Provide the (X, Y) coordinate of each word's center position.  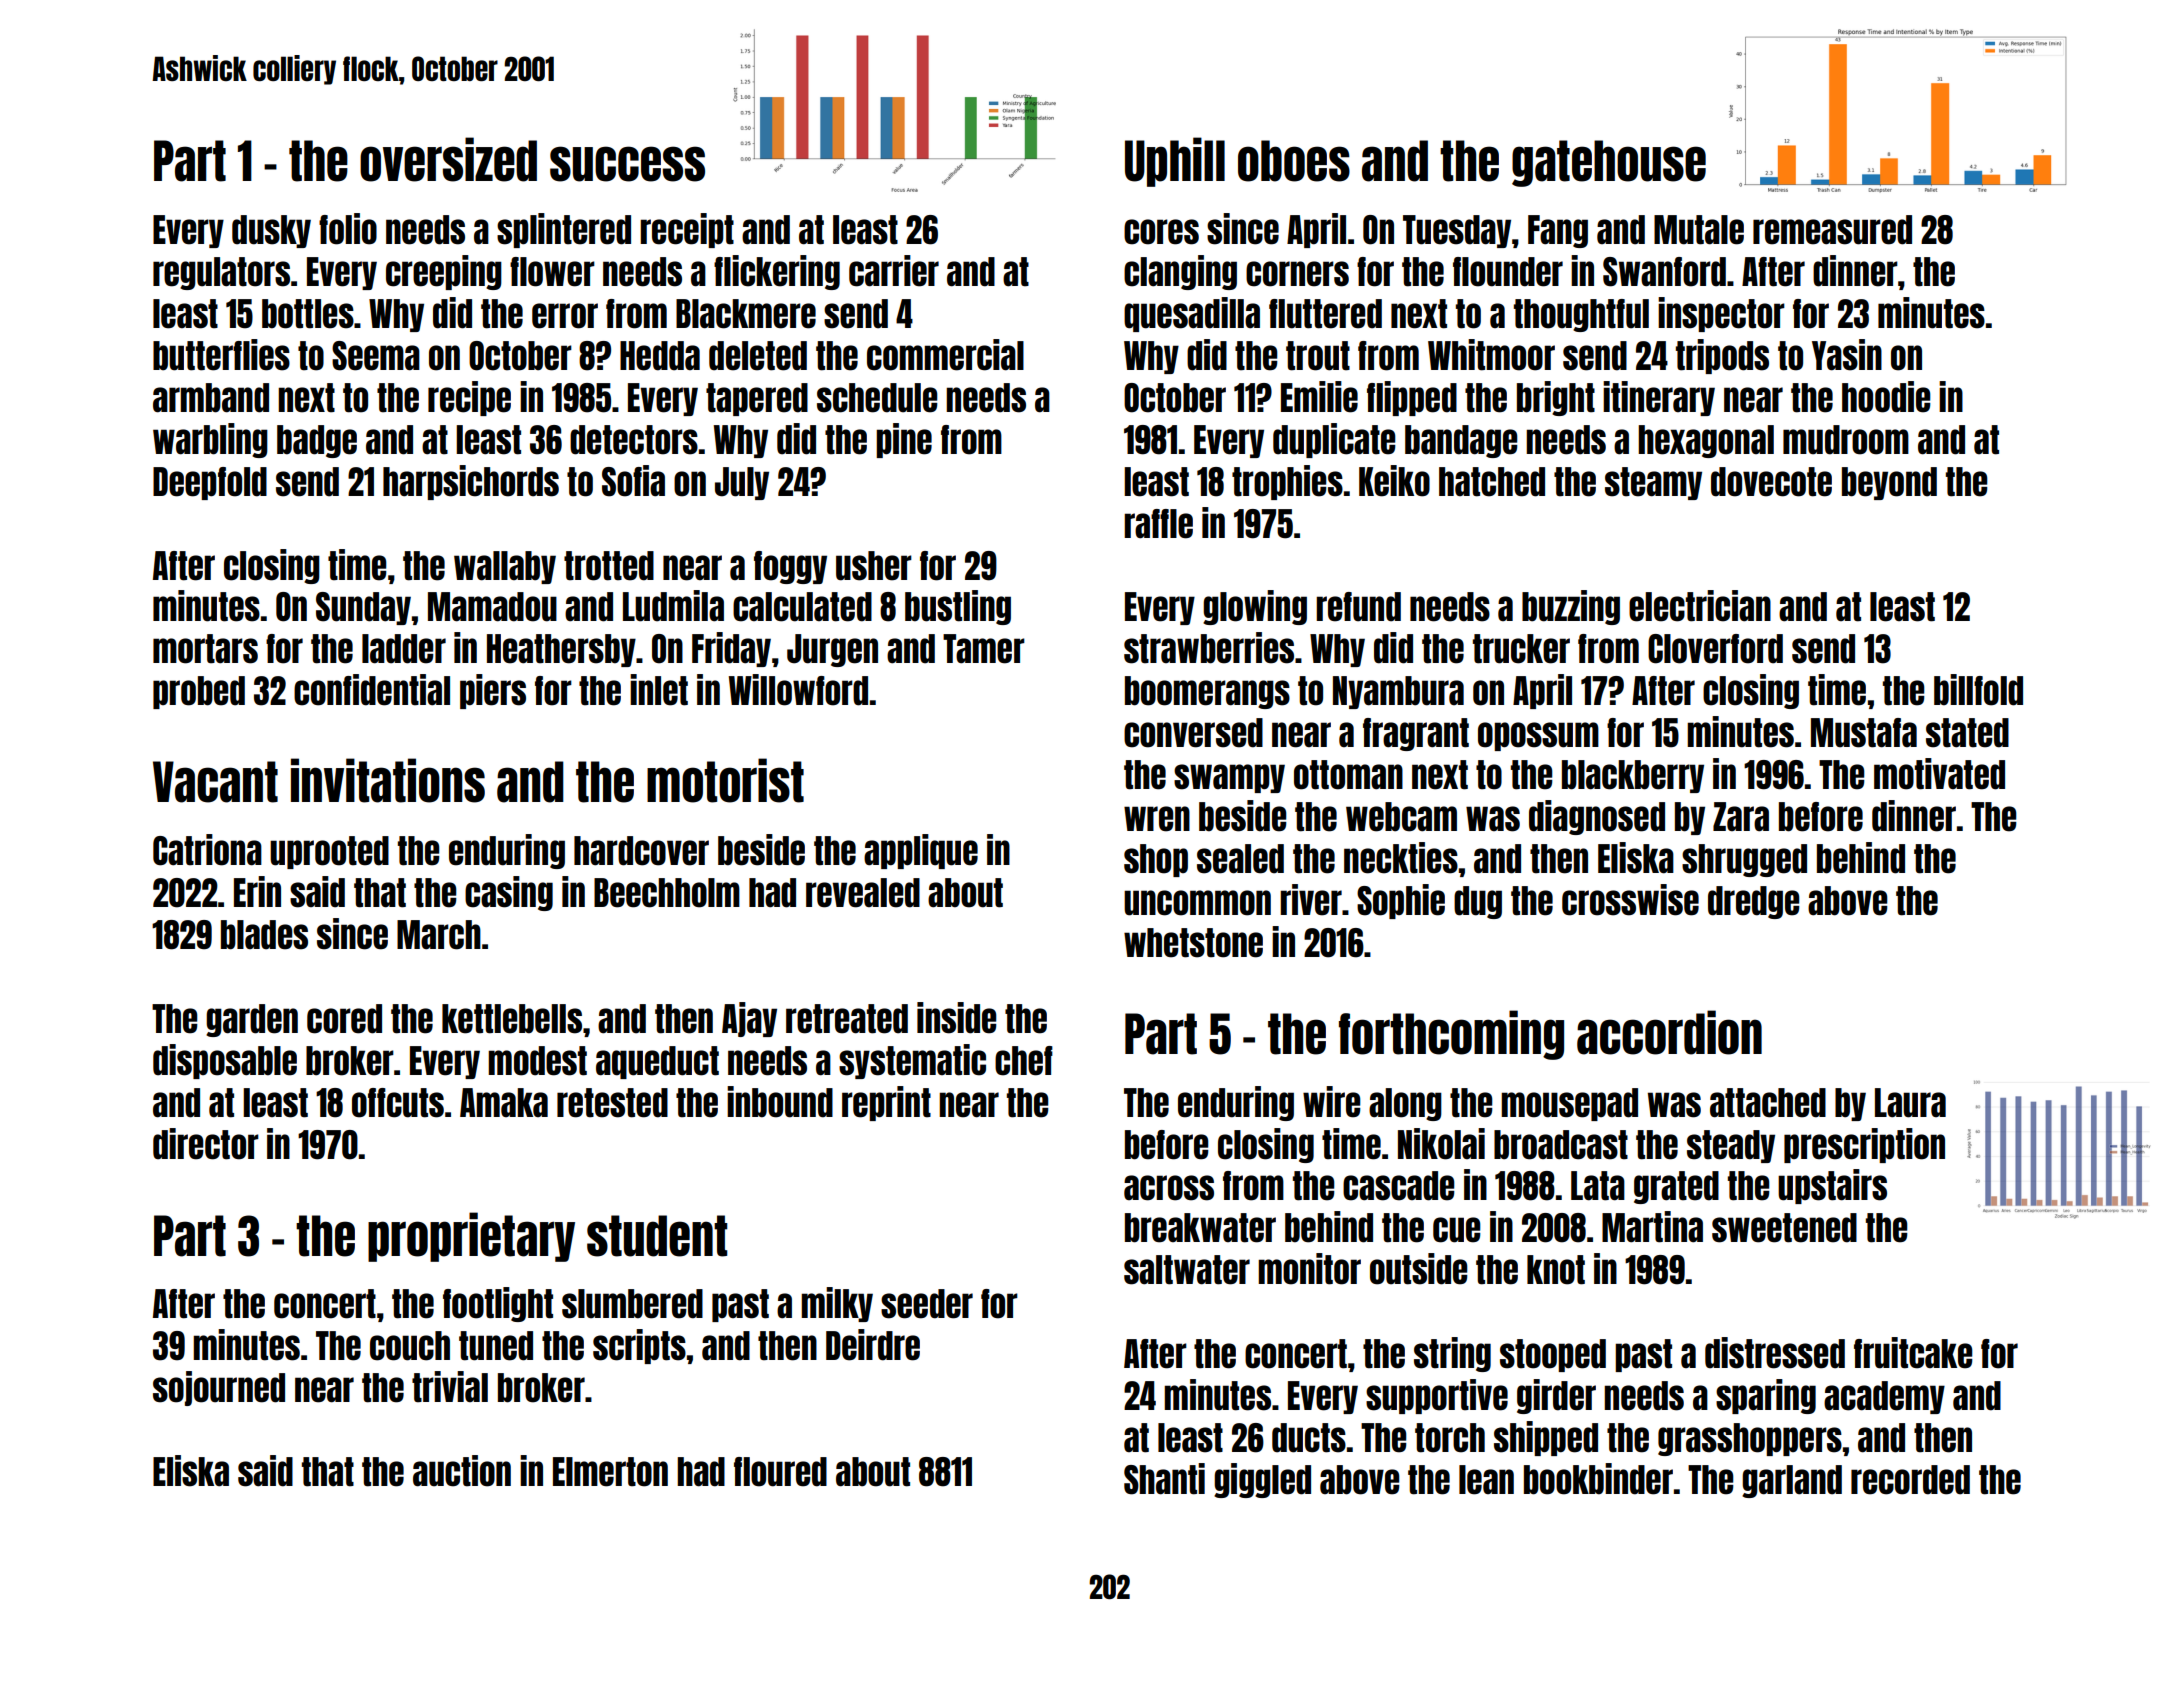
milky (837, 1304)
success (627, 164)
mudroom (1846, 440)
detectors (634, 440)
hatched (1492, 482)
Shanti (1164, 1479)
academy (1884, 1397)
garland (1792, 1481)
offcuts (398, 1103)
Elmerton (610, 1472)
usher (874, 566)
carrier (894, 271)
